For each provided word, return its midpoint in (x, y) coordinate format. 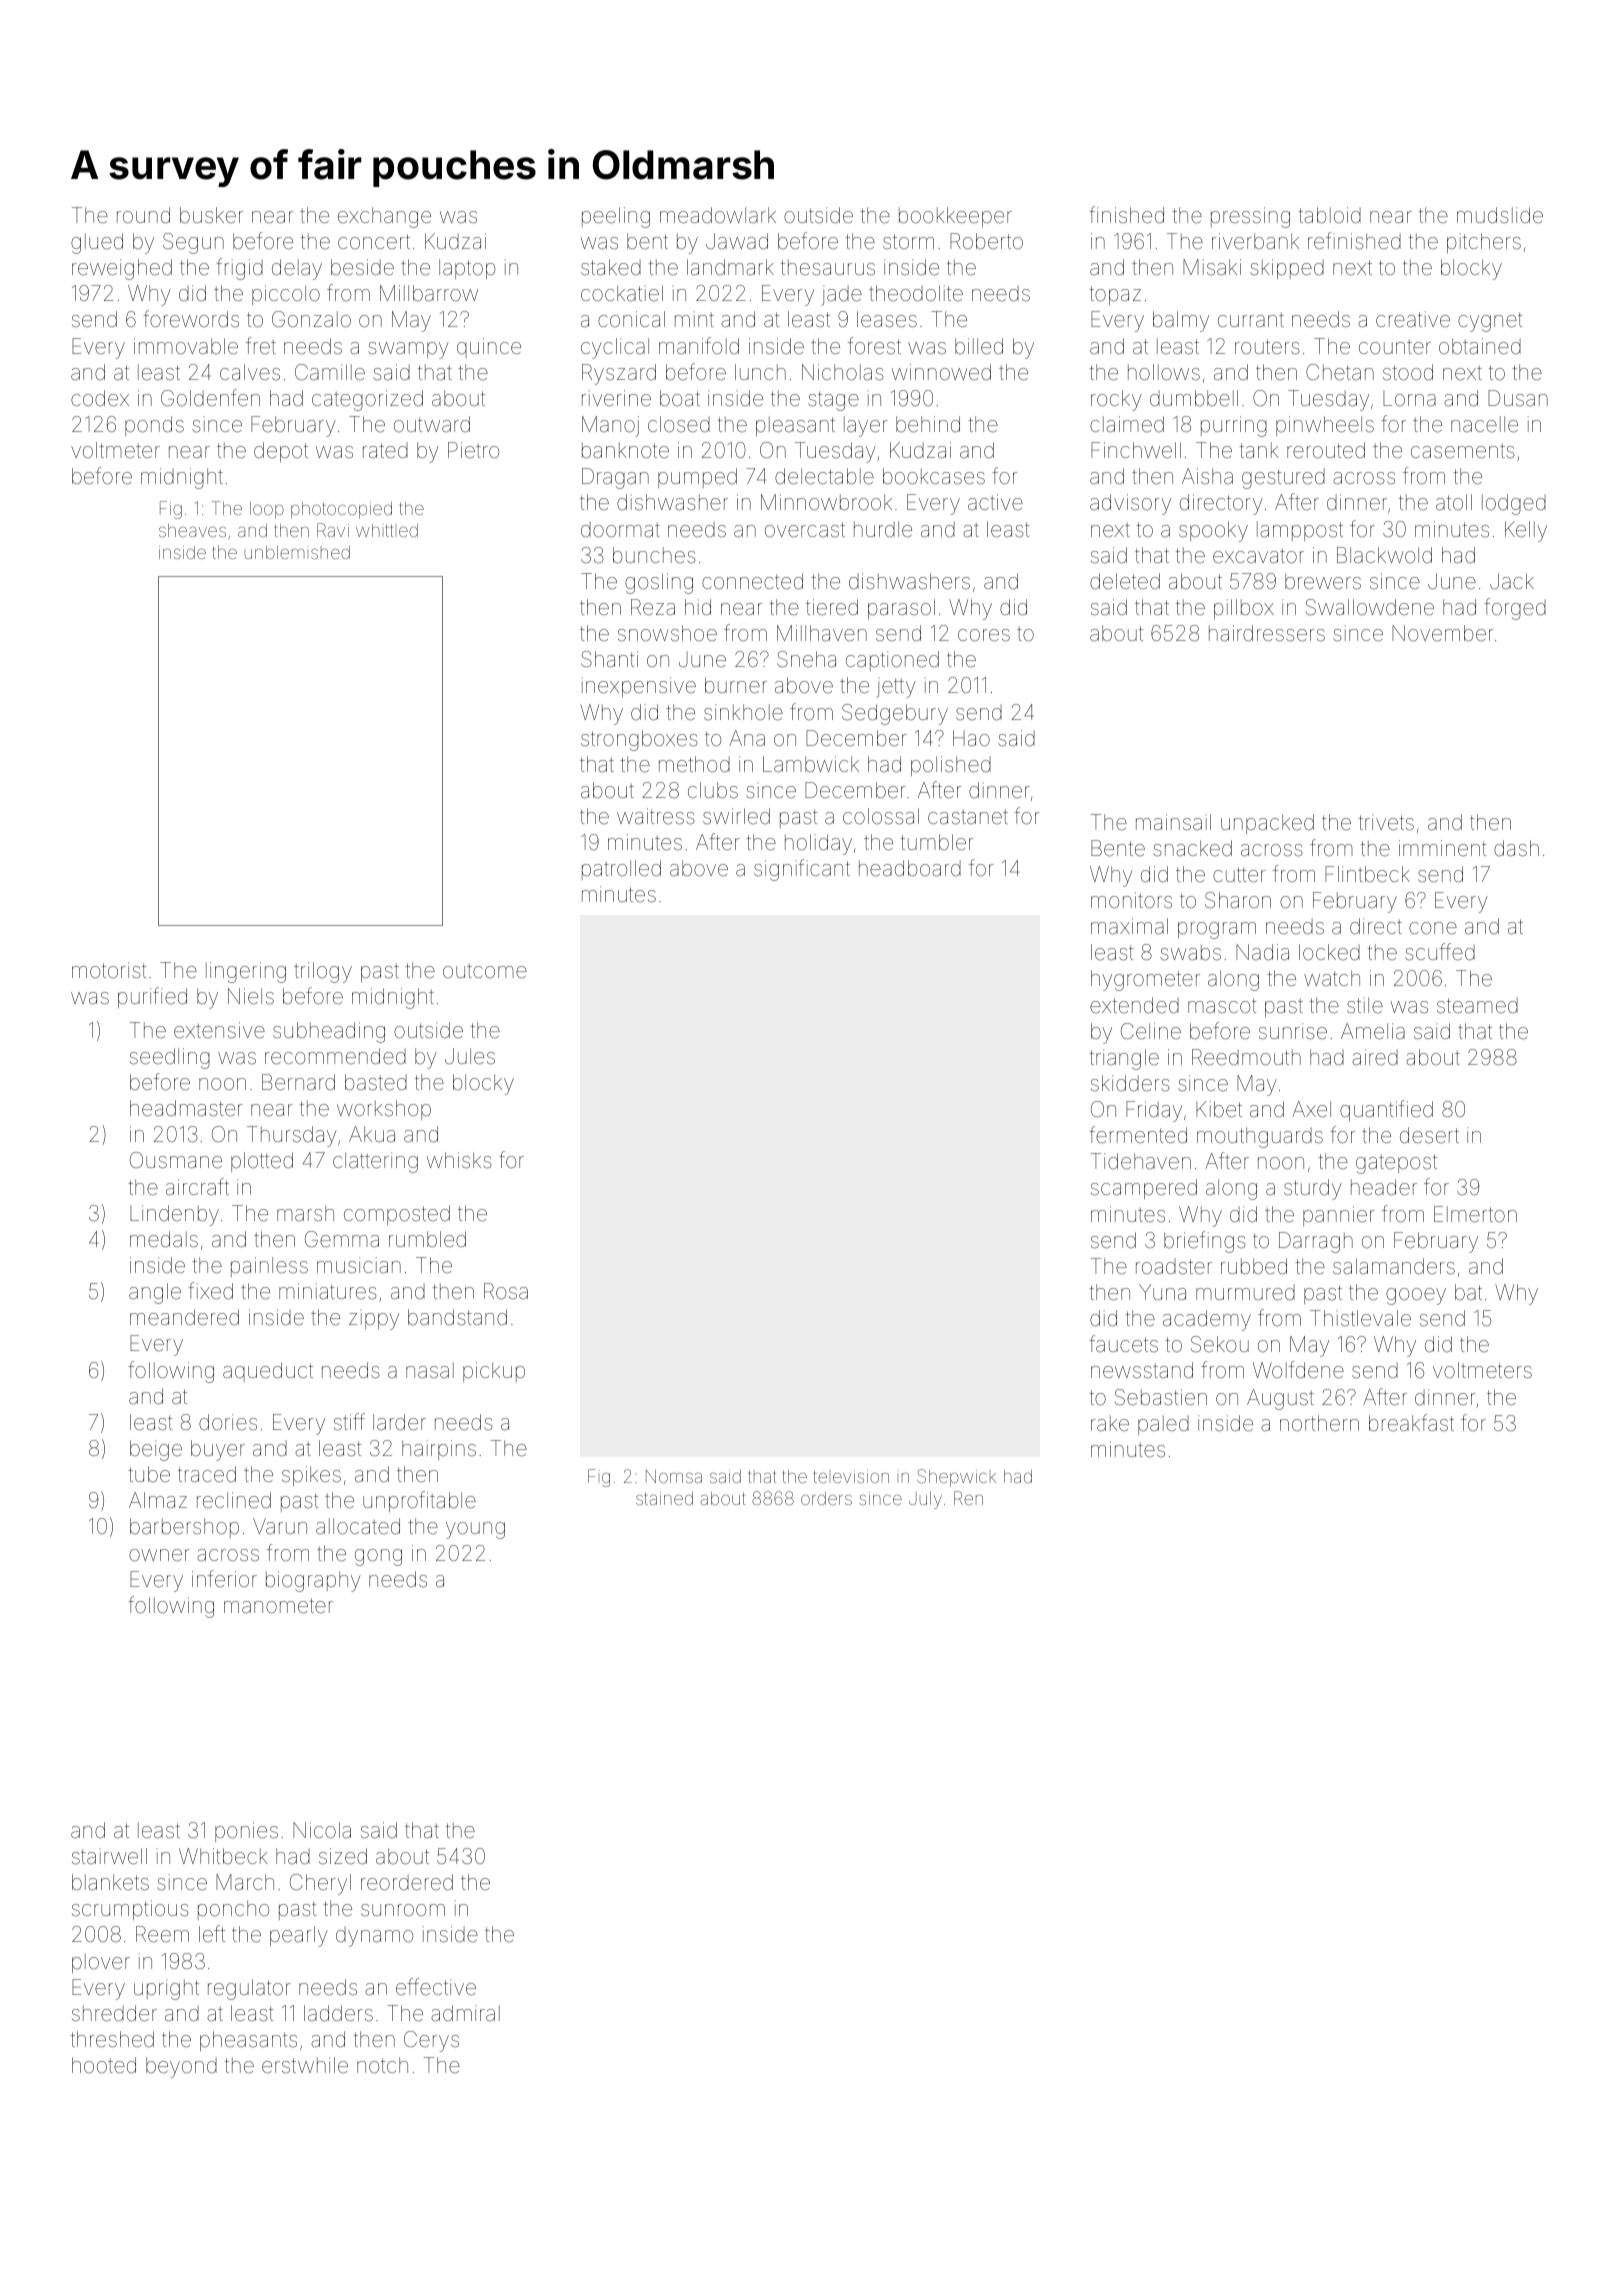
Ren (968, 1498)
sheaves (192, 530)
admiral (465, 2013)
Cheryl (320, 1884)
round (143, 215)
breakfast (1411, 1422)
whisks (459, 1160)
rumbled (427, 1239)
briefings (1205, 1242)
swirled (736, 816)
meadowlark (718, 215)
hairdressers (1267, 633)
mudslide (1500, 215)
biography (313, 1581)
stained (664, 1498)
